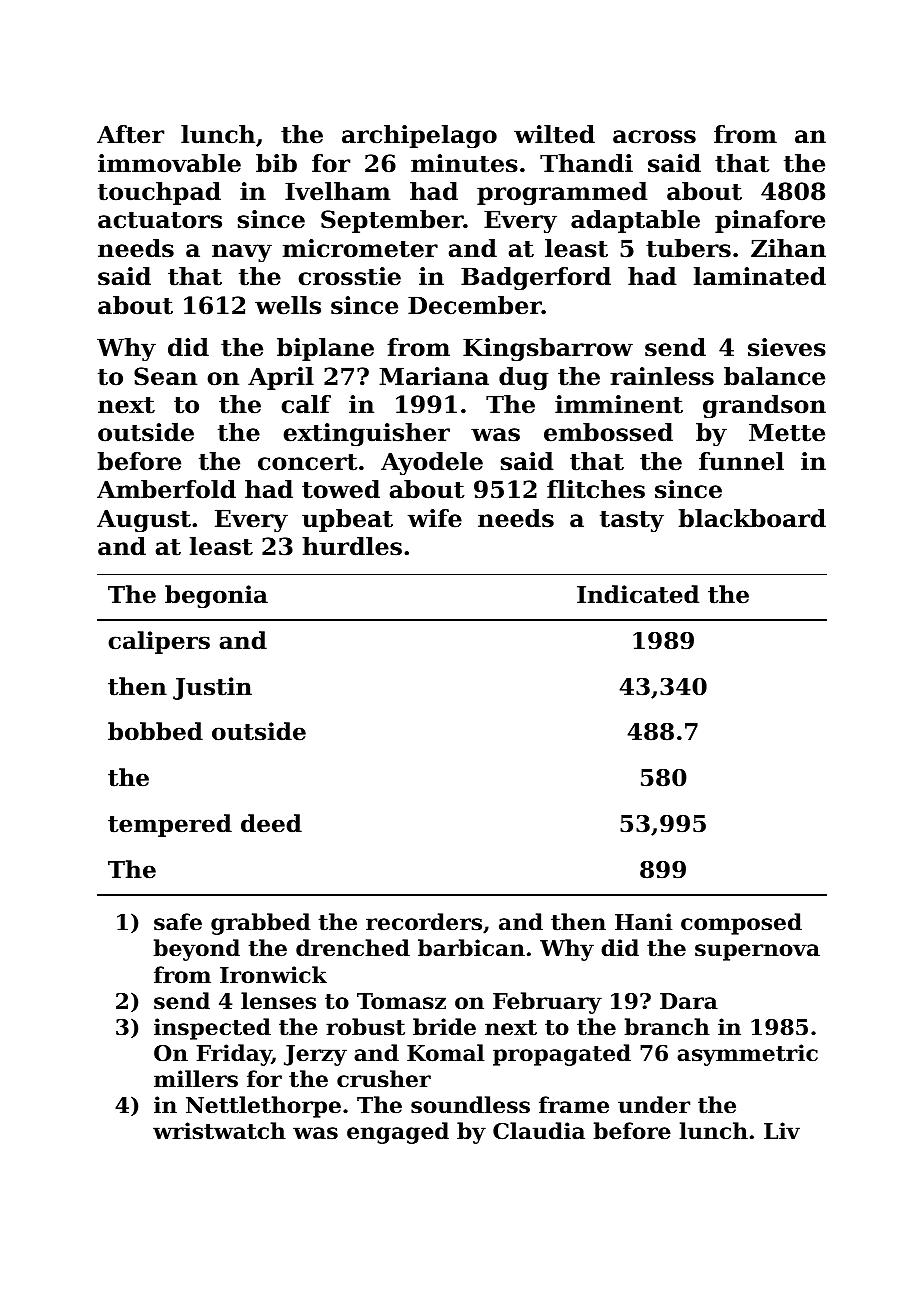 This document has height=1311, width=924. I want to click on composed, so click(741, 924).
